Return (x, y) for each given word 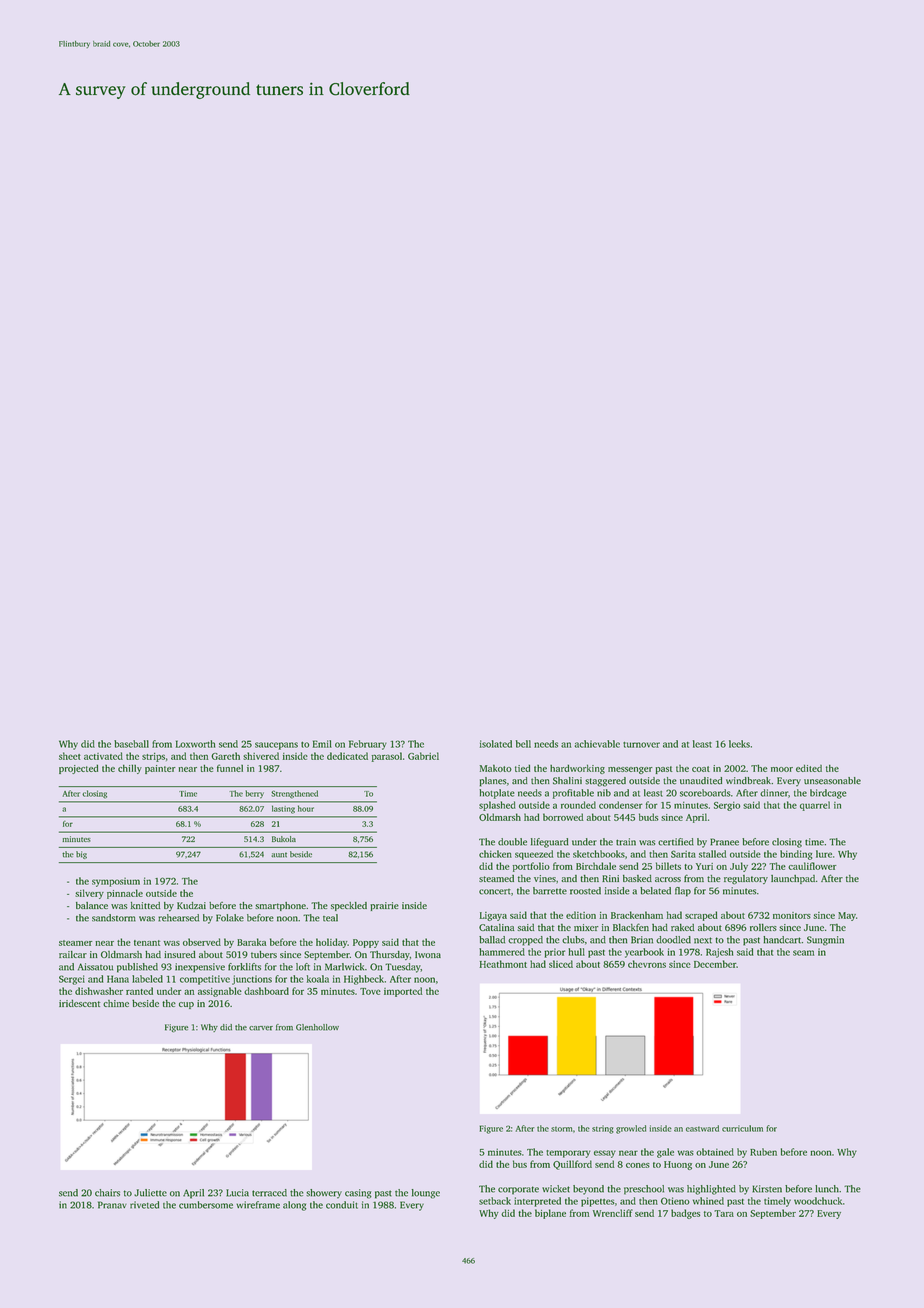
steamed (496, 878)
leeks (739, 744)
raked (682, 927)
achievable (597, 744)
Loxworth (195, 744)
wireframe (258, 1205)
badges (685, 1214)
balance (92, 905)
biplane (550, 1214)
